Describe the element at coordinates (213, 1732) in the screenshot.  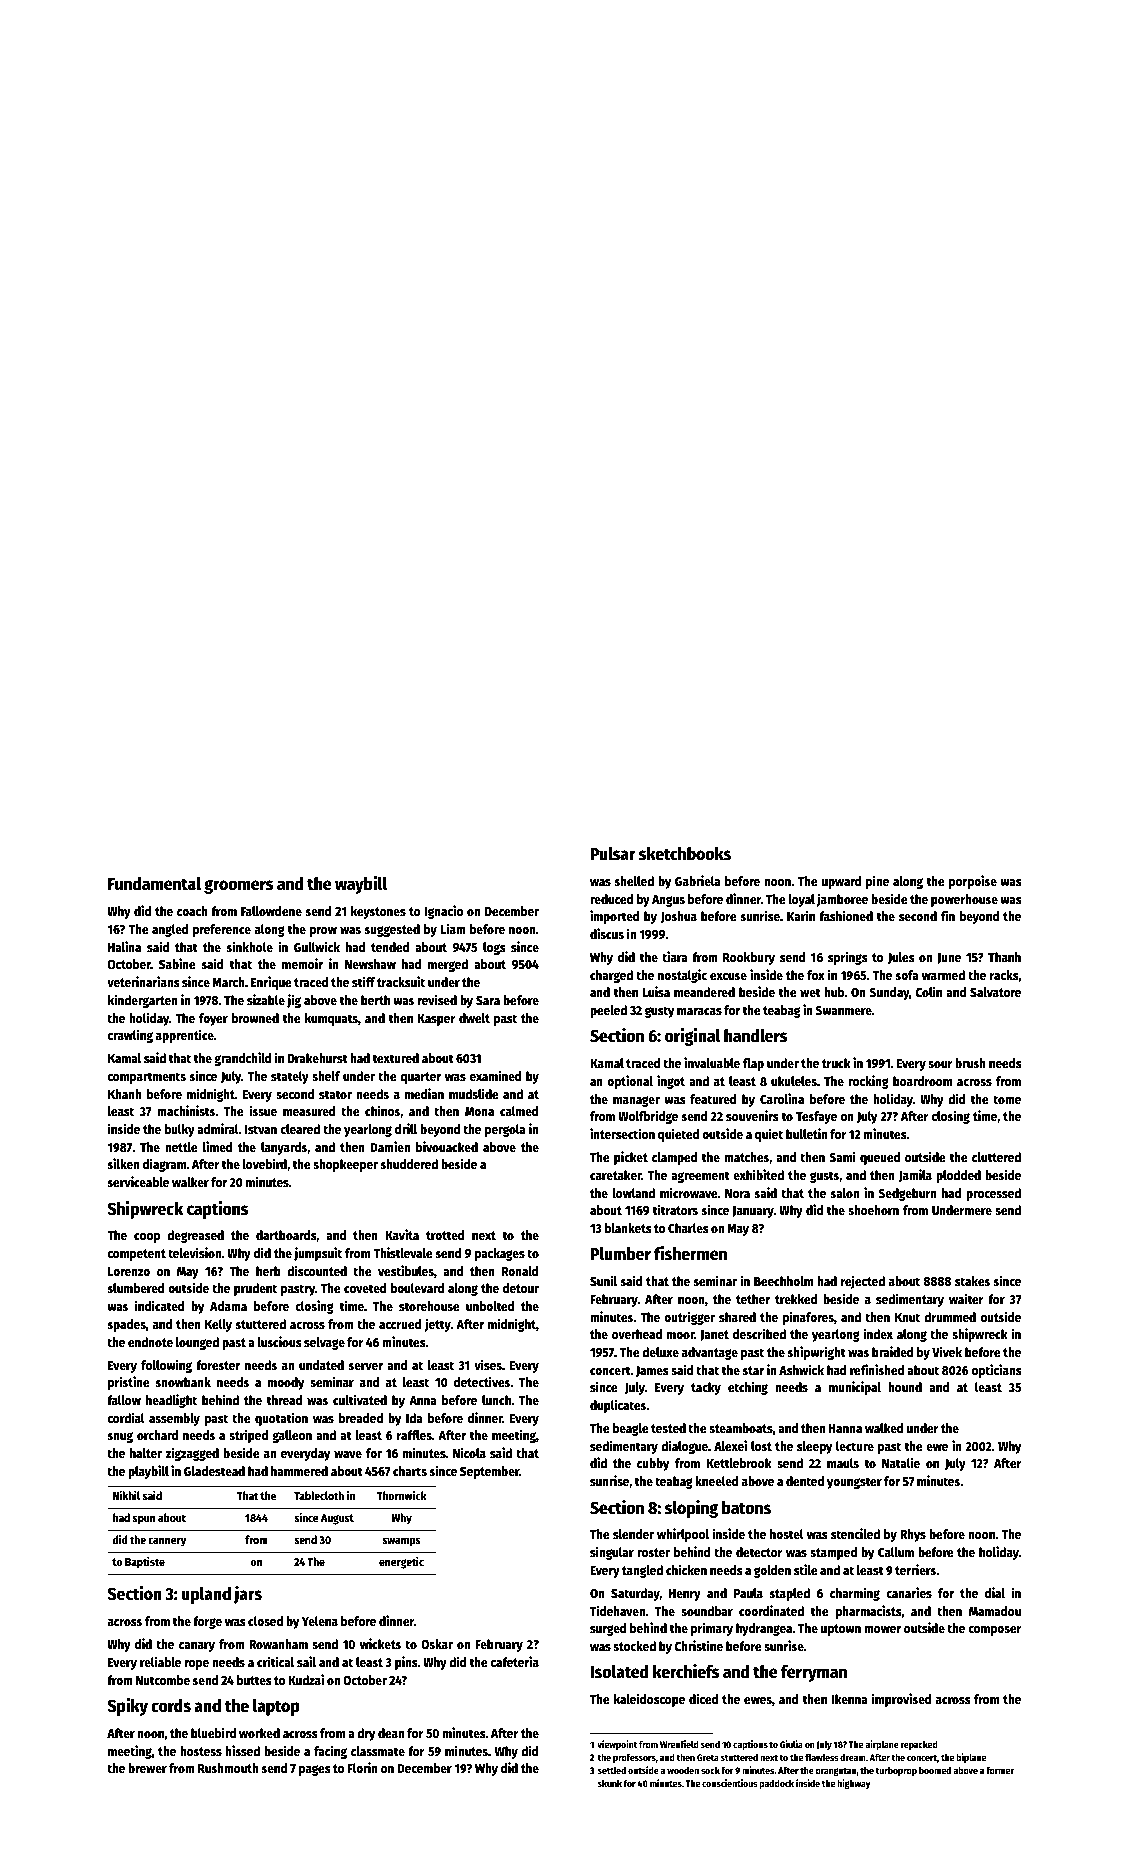
I see `bluebird` at that location.
